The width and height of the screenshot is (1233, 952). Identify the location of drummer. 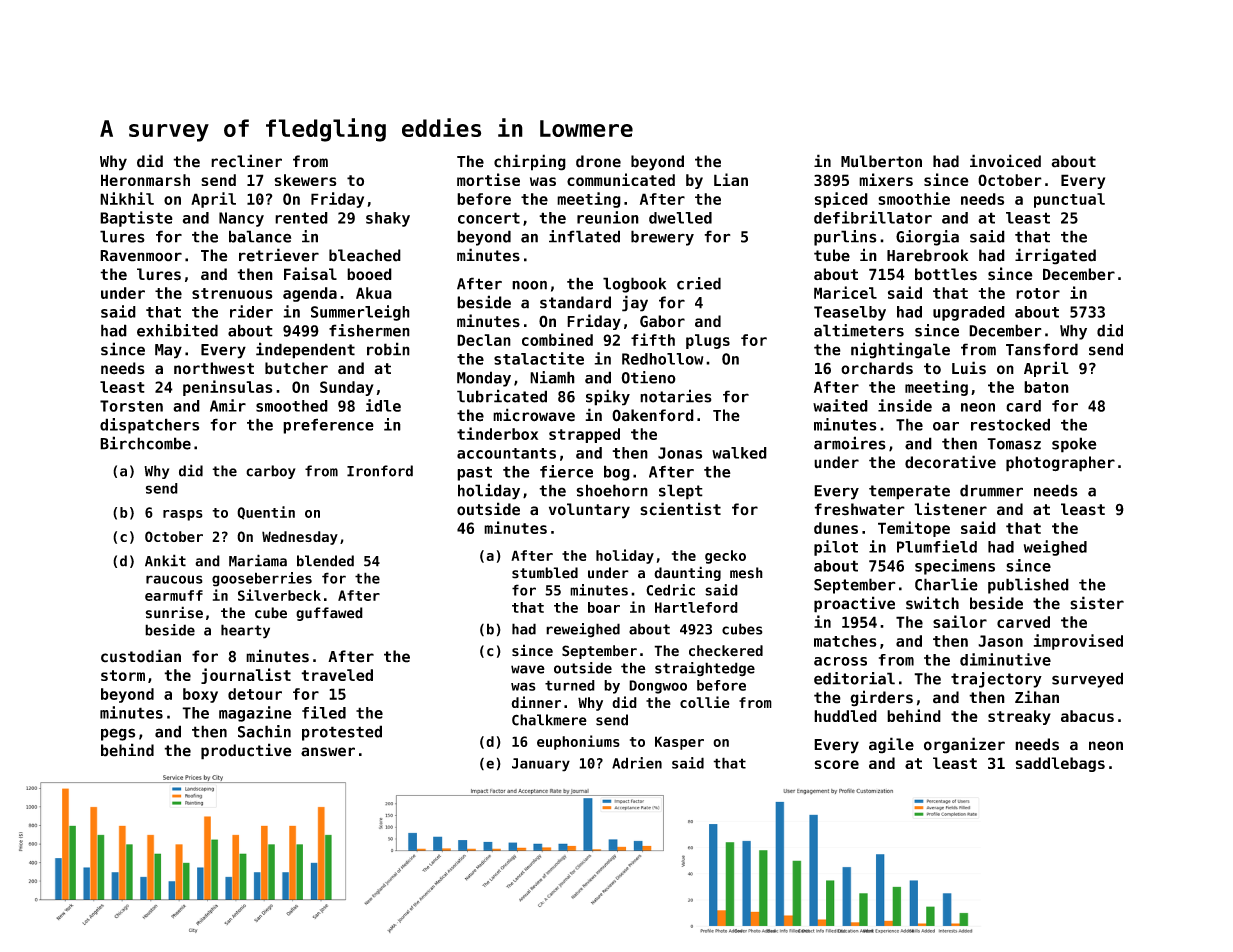
(991, 490).
